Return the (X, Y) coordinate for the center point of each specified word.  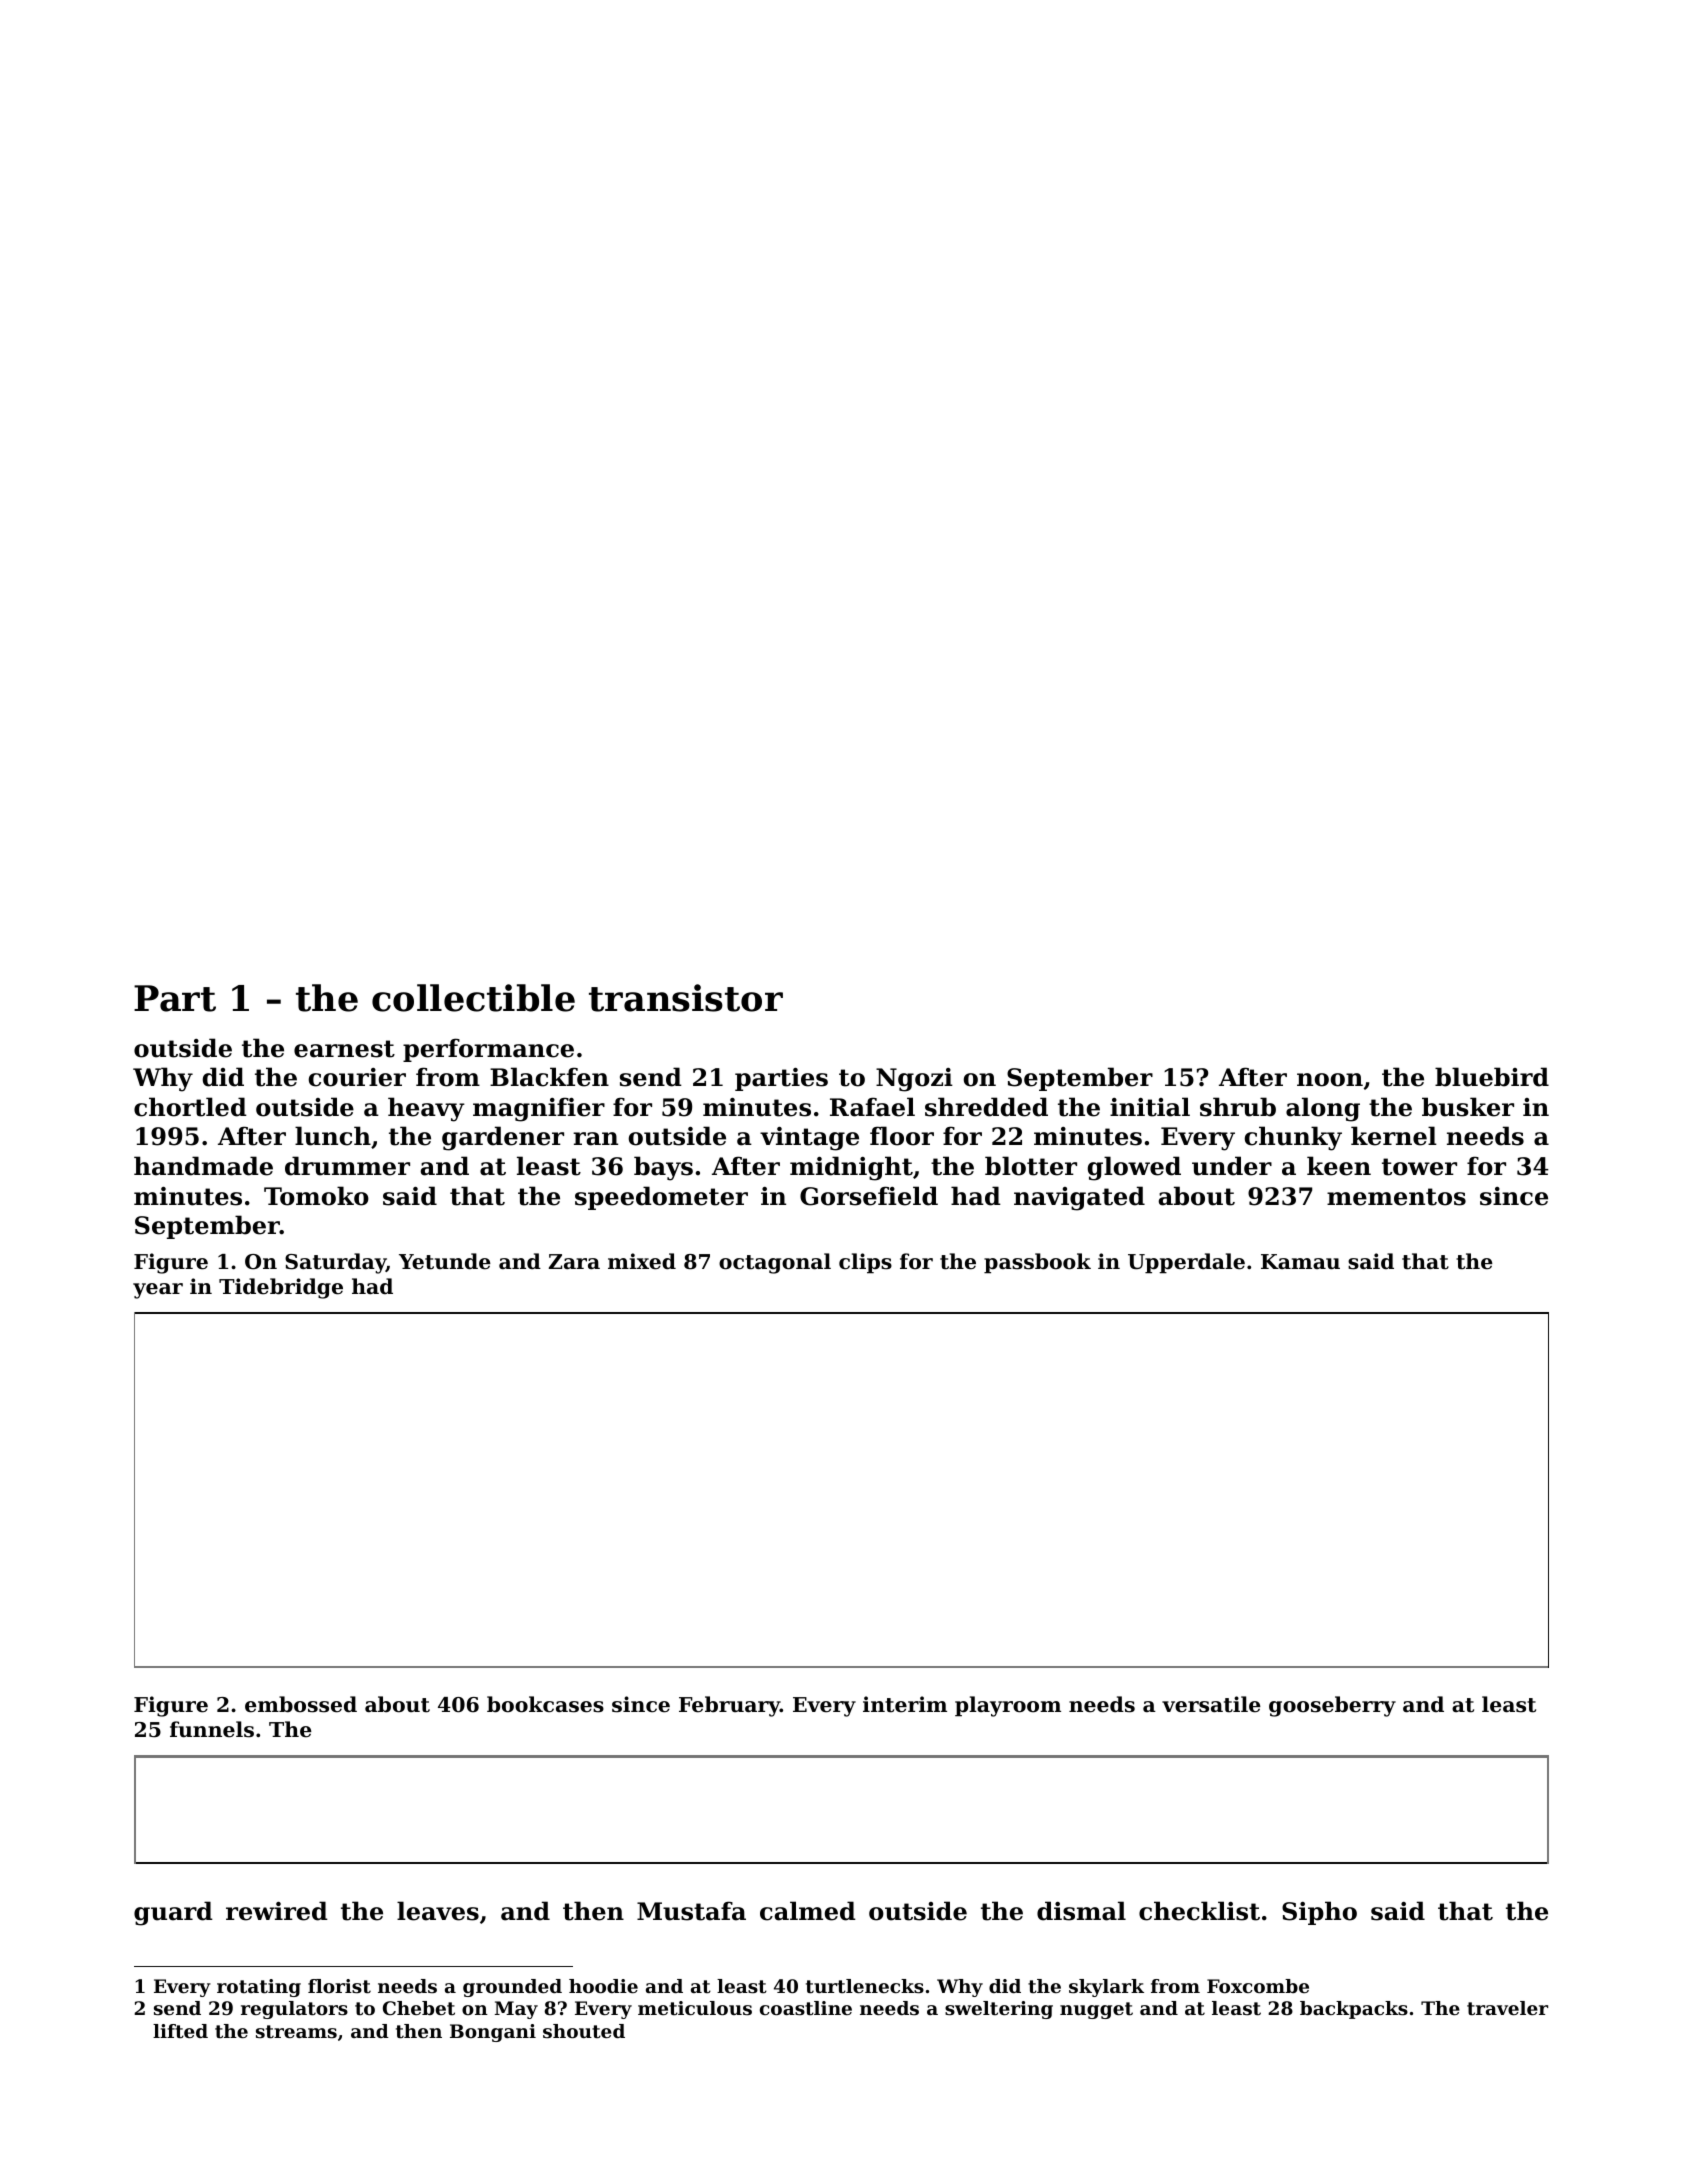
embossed (301, 1704)
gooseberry (1332, 1706)
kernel (1394, 1136)
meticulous (695, 2008)
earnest (344, 1049)
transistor (686, 998)
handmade (203, 1166)
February (729, 1706)
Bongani (493, 2033)
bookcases (545, 1704)
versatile (1211, 1704)
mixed (642, 1261)
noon (1330, 1080)
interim (905, 1704)
